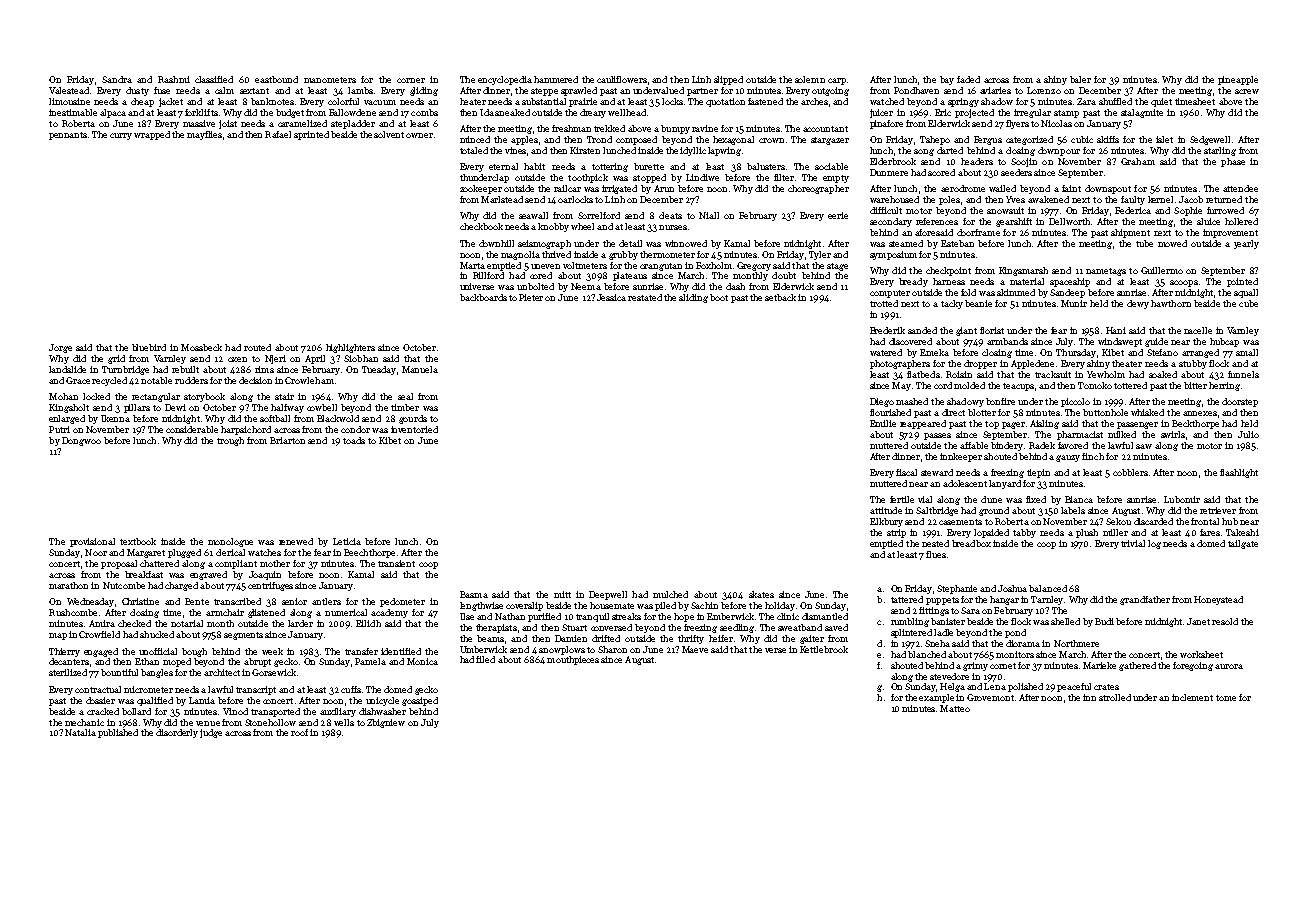 The width and height of the screenshot is (1308, 924). I want to click on routed, so click(257, 347).
